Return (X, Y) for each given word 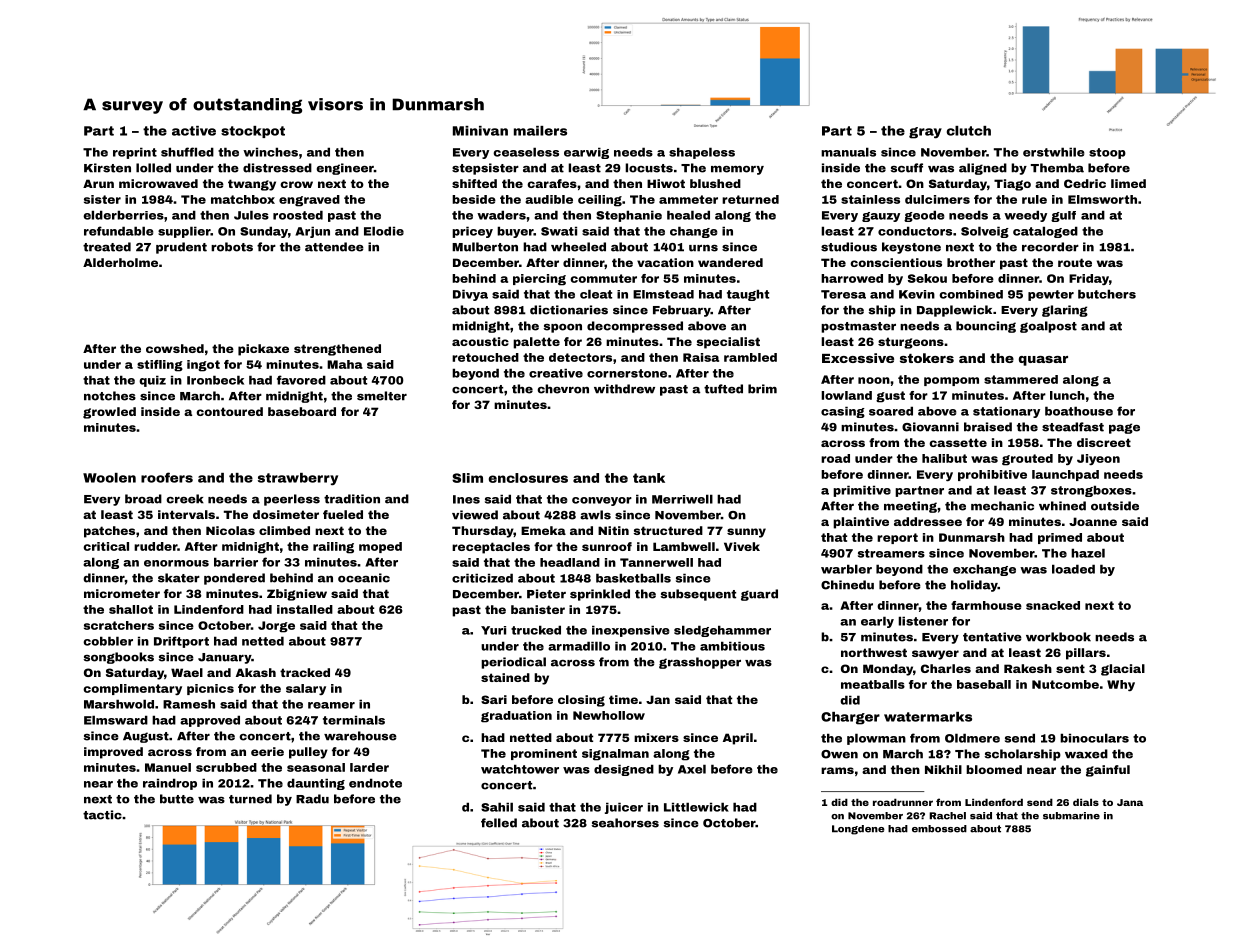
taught (748, 295)
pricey (472, 232)
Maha (345, 364)
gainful (1108, 771)
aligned (983, 169)
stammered (1021, 379)
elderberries (123, 215)
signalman (615, 755)
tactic (102, 815)
